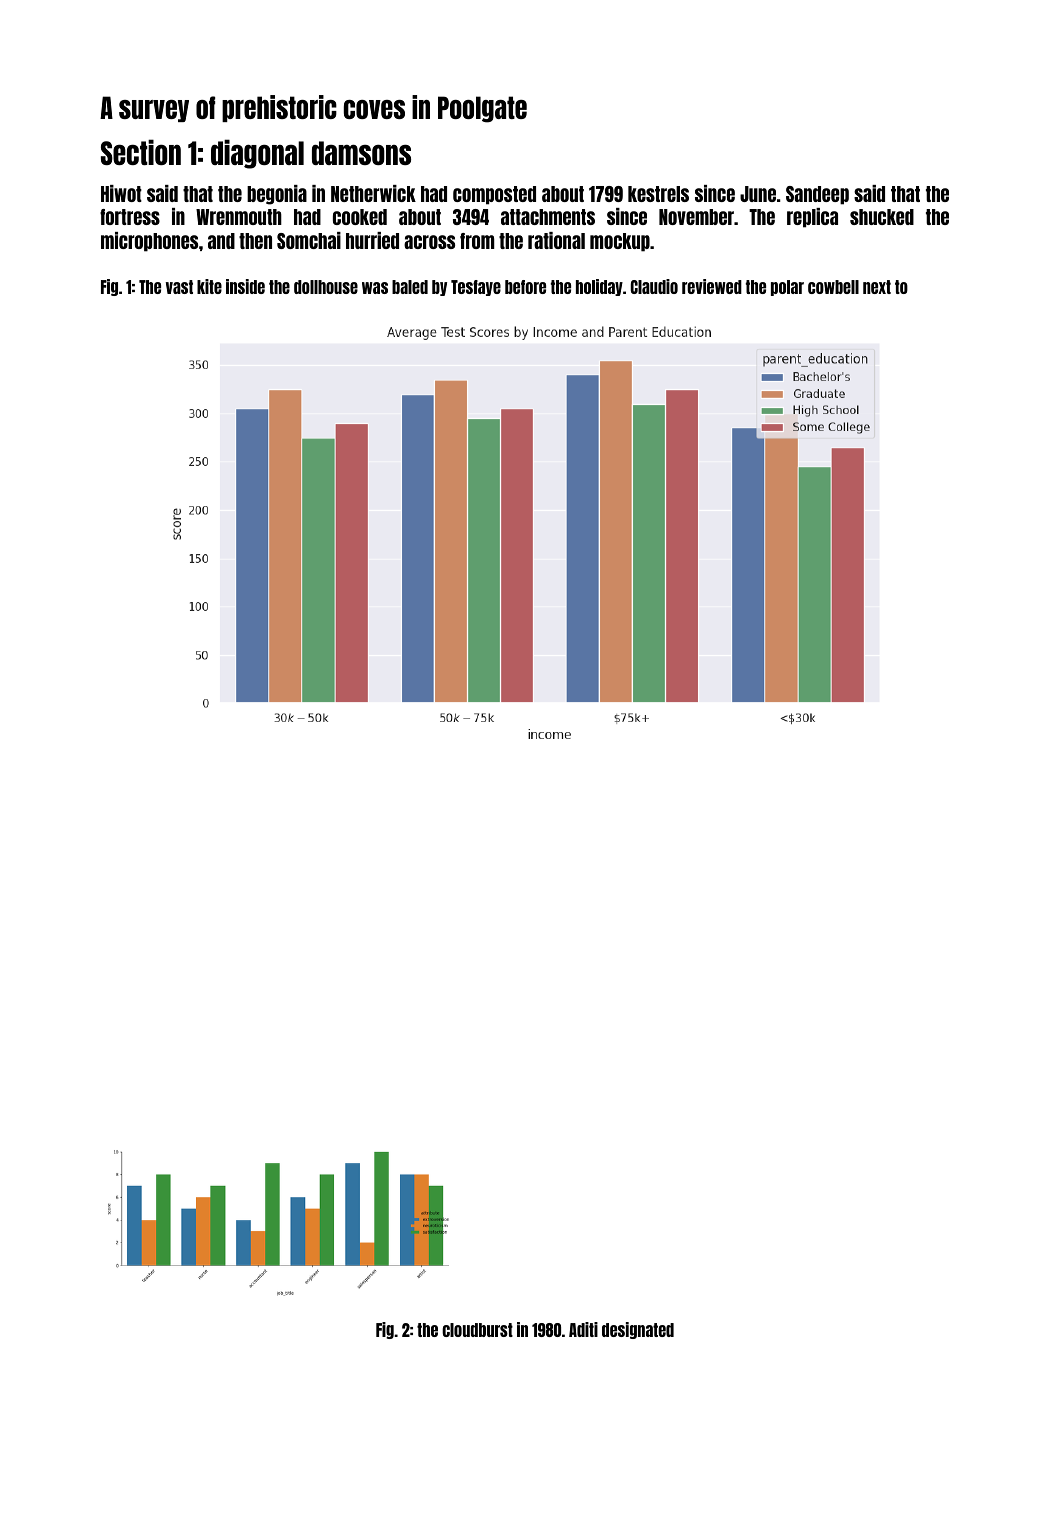 This document has width=1050, height=1521. Describe the element at coordinates (658, 194) in the document. I see `kestrels` at that location.
